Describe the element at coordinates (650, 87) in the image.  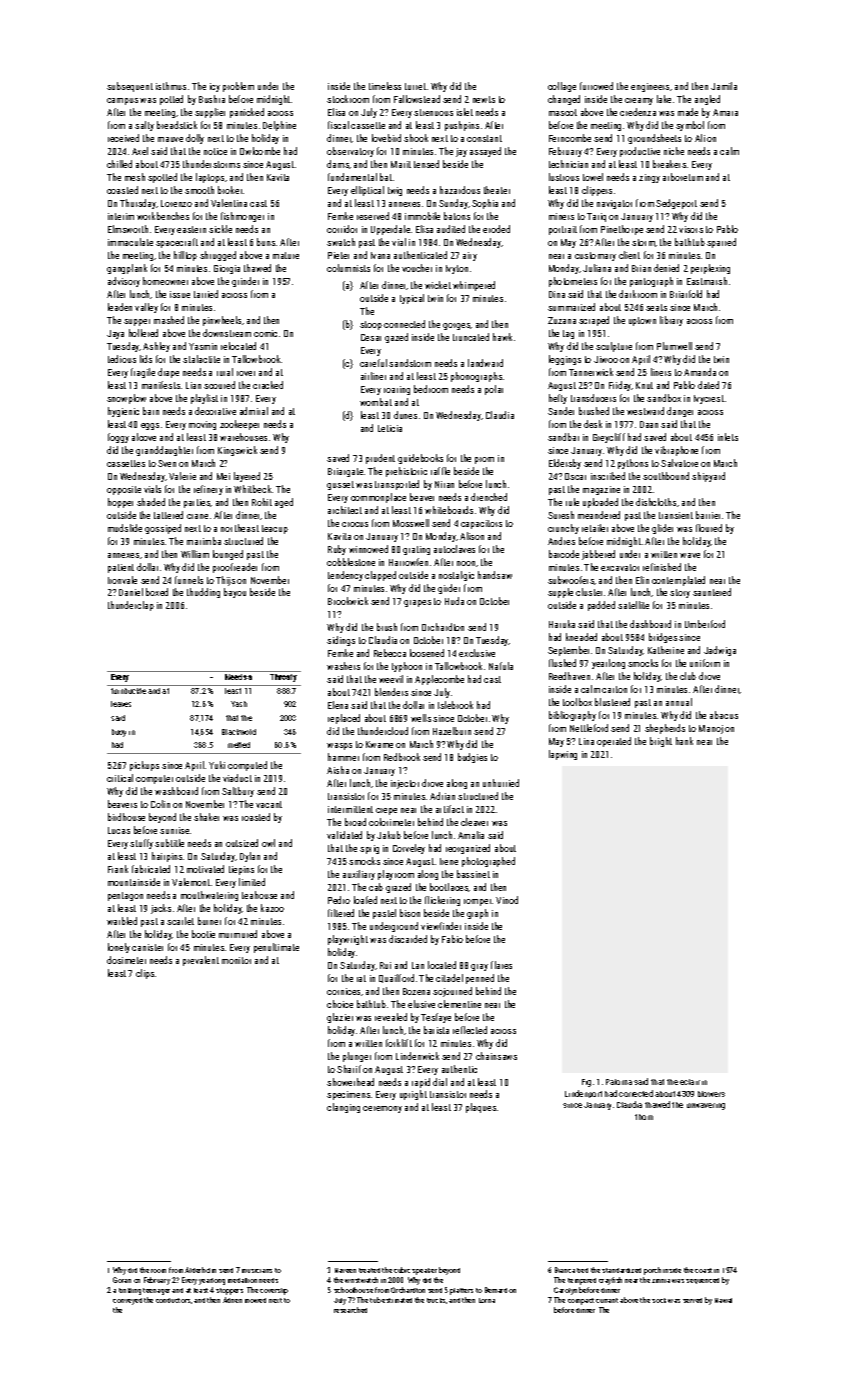
I see `engineers` at that location.
